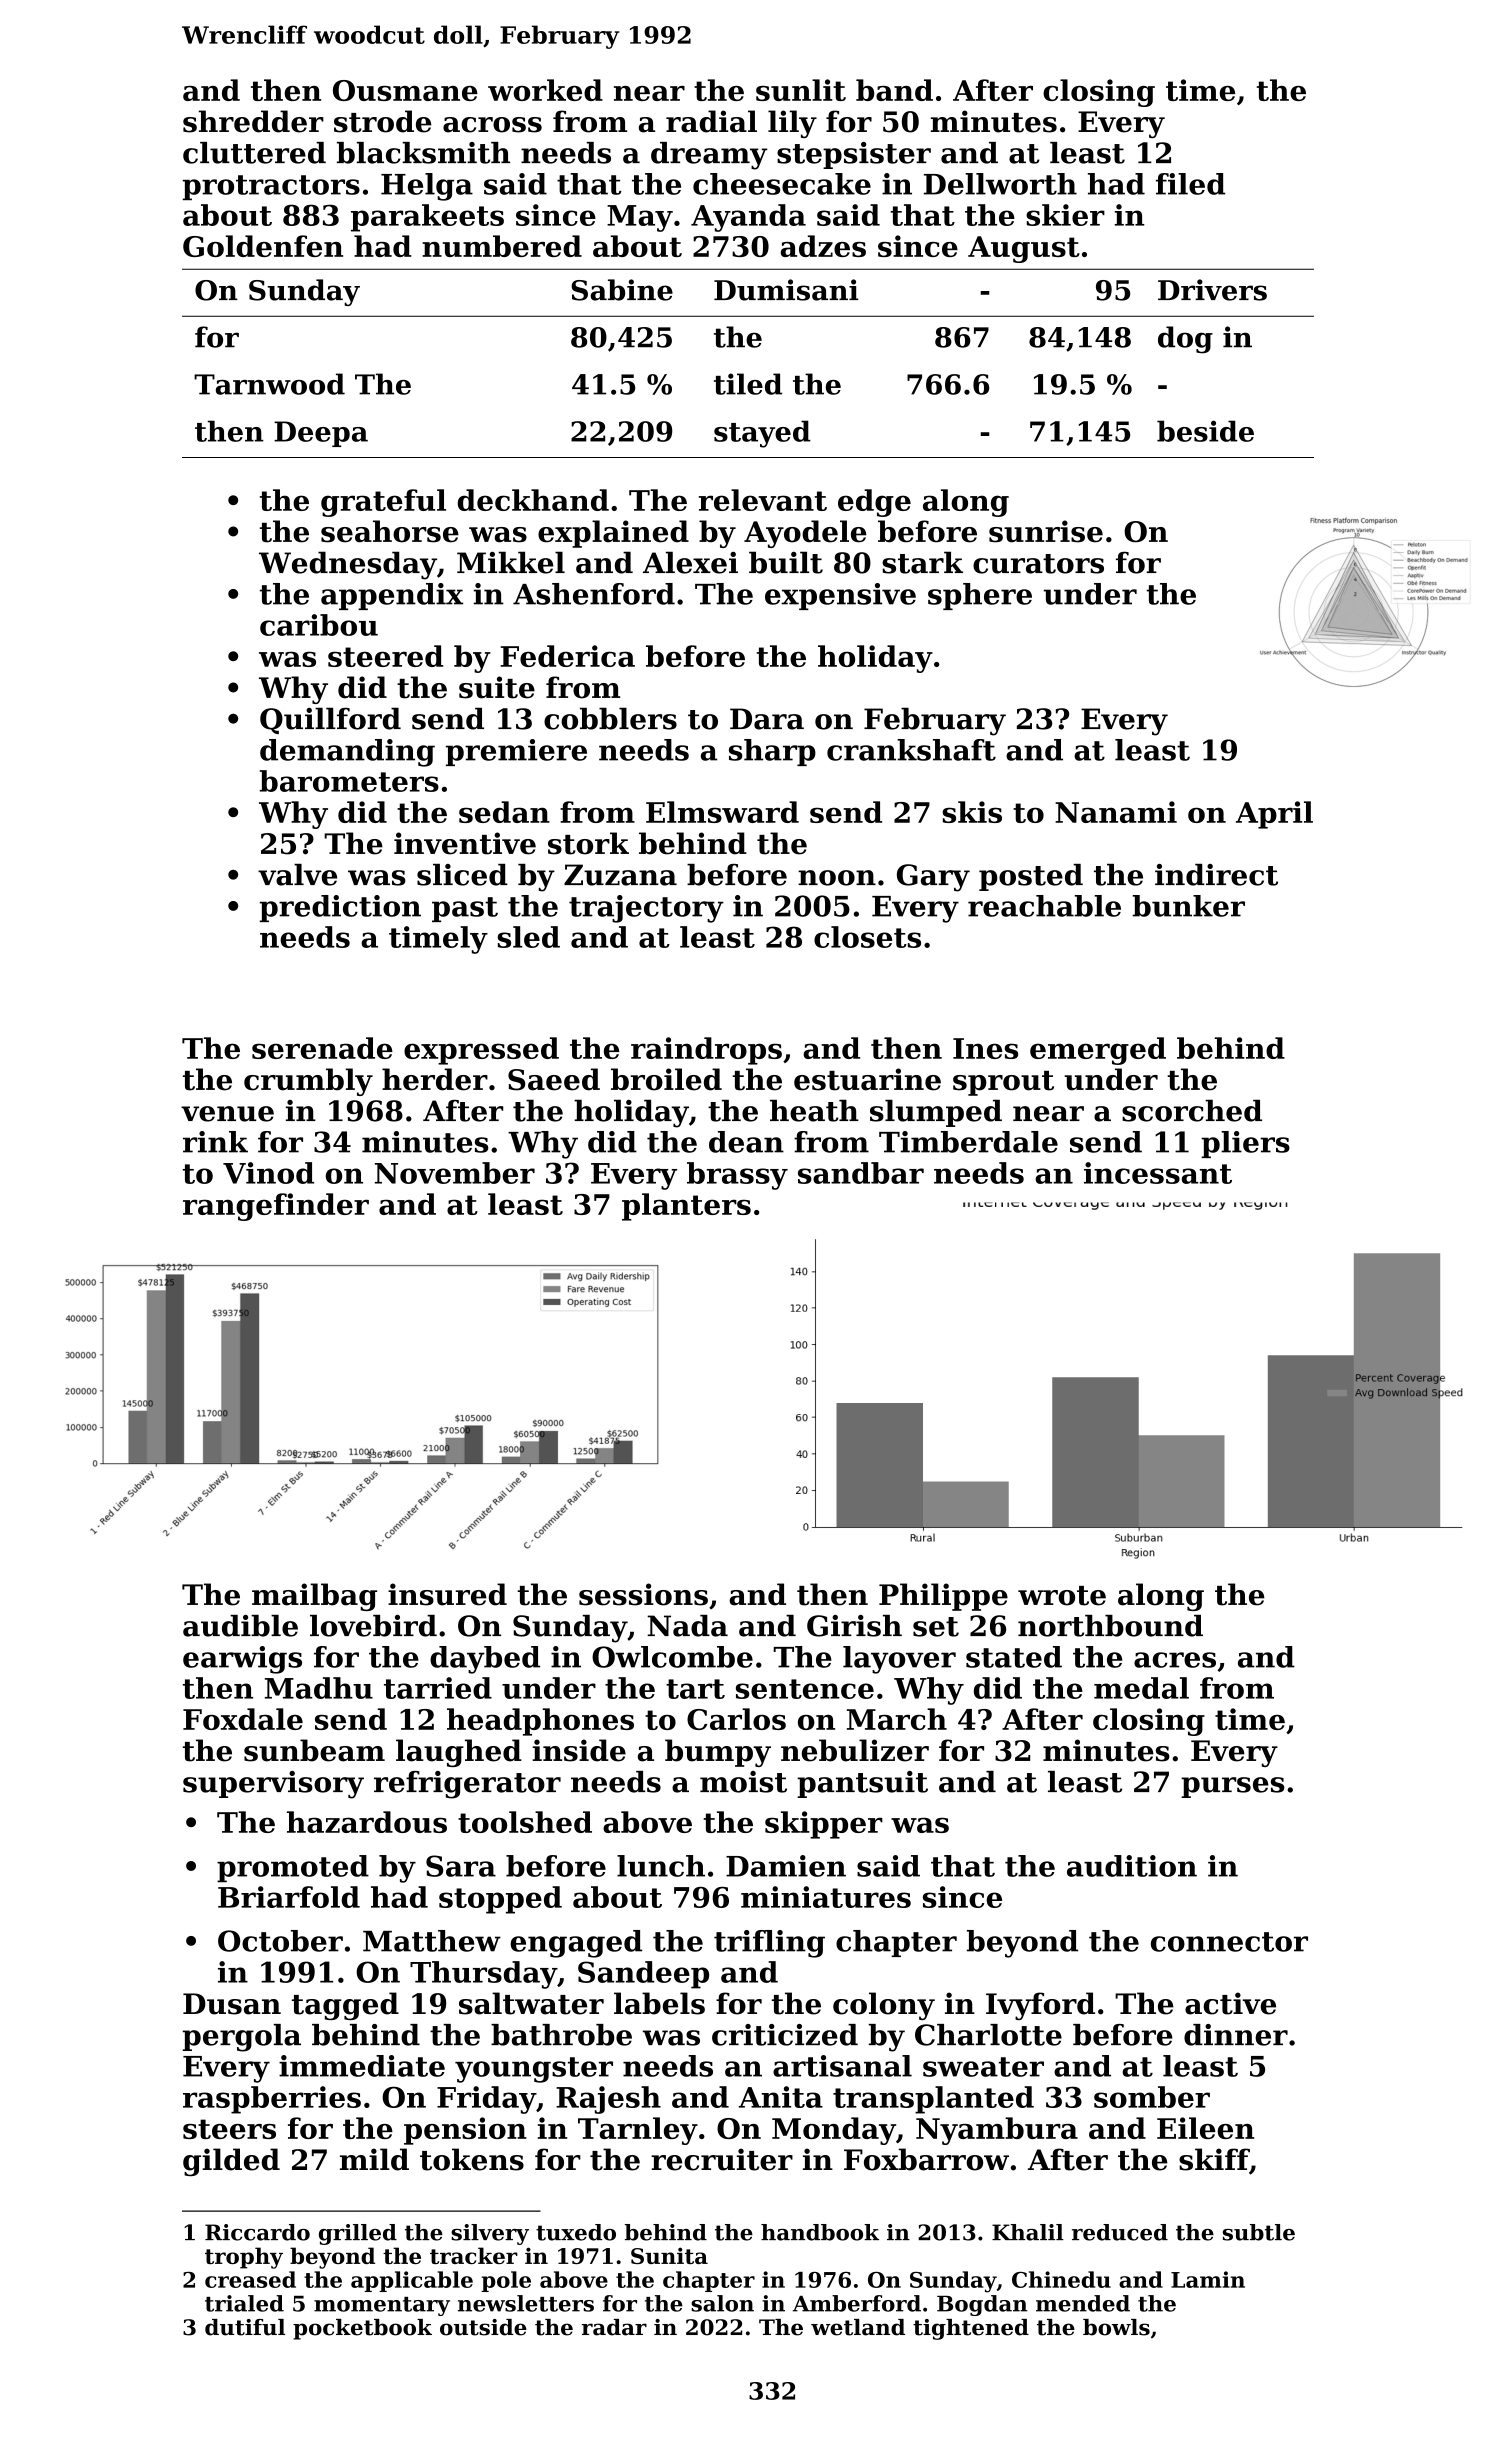 The image size is (1496, 2464). I want to click on incessant, so click(1158, 1173).
